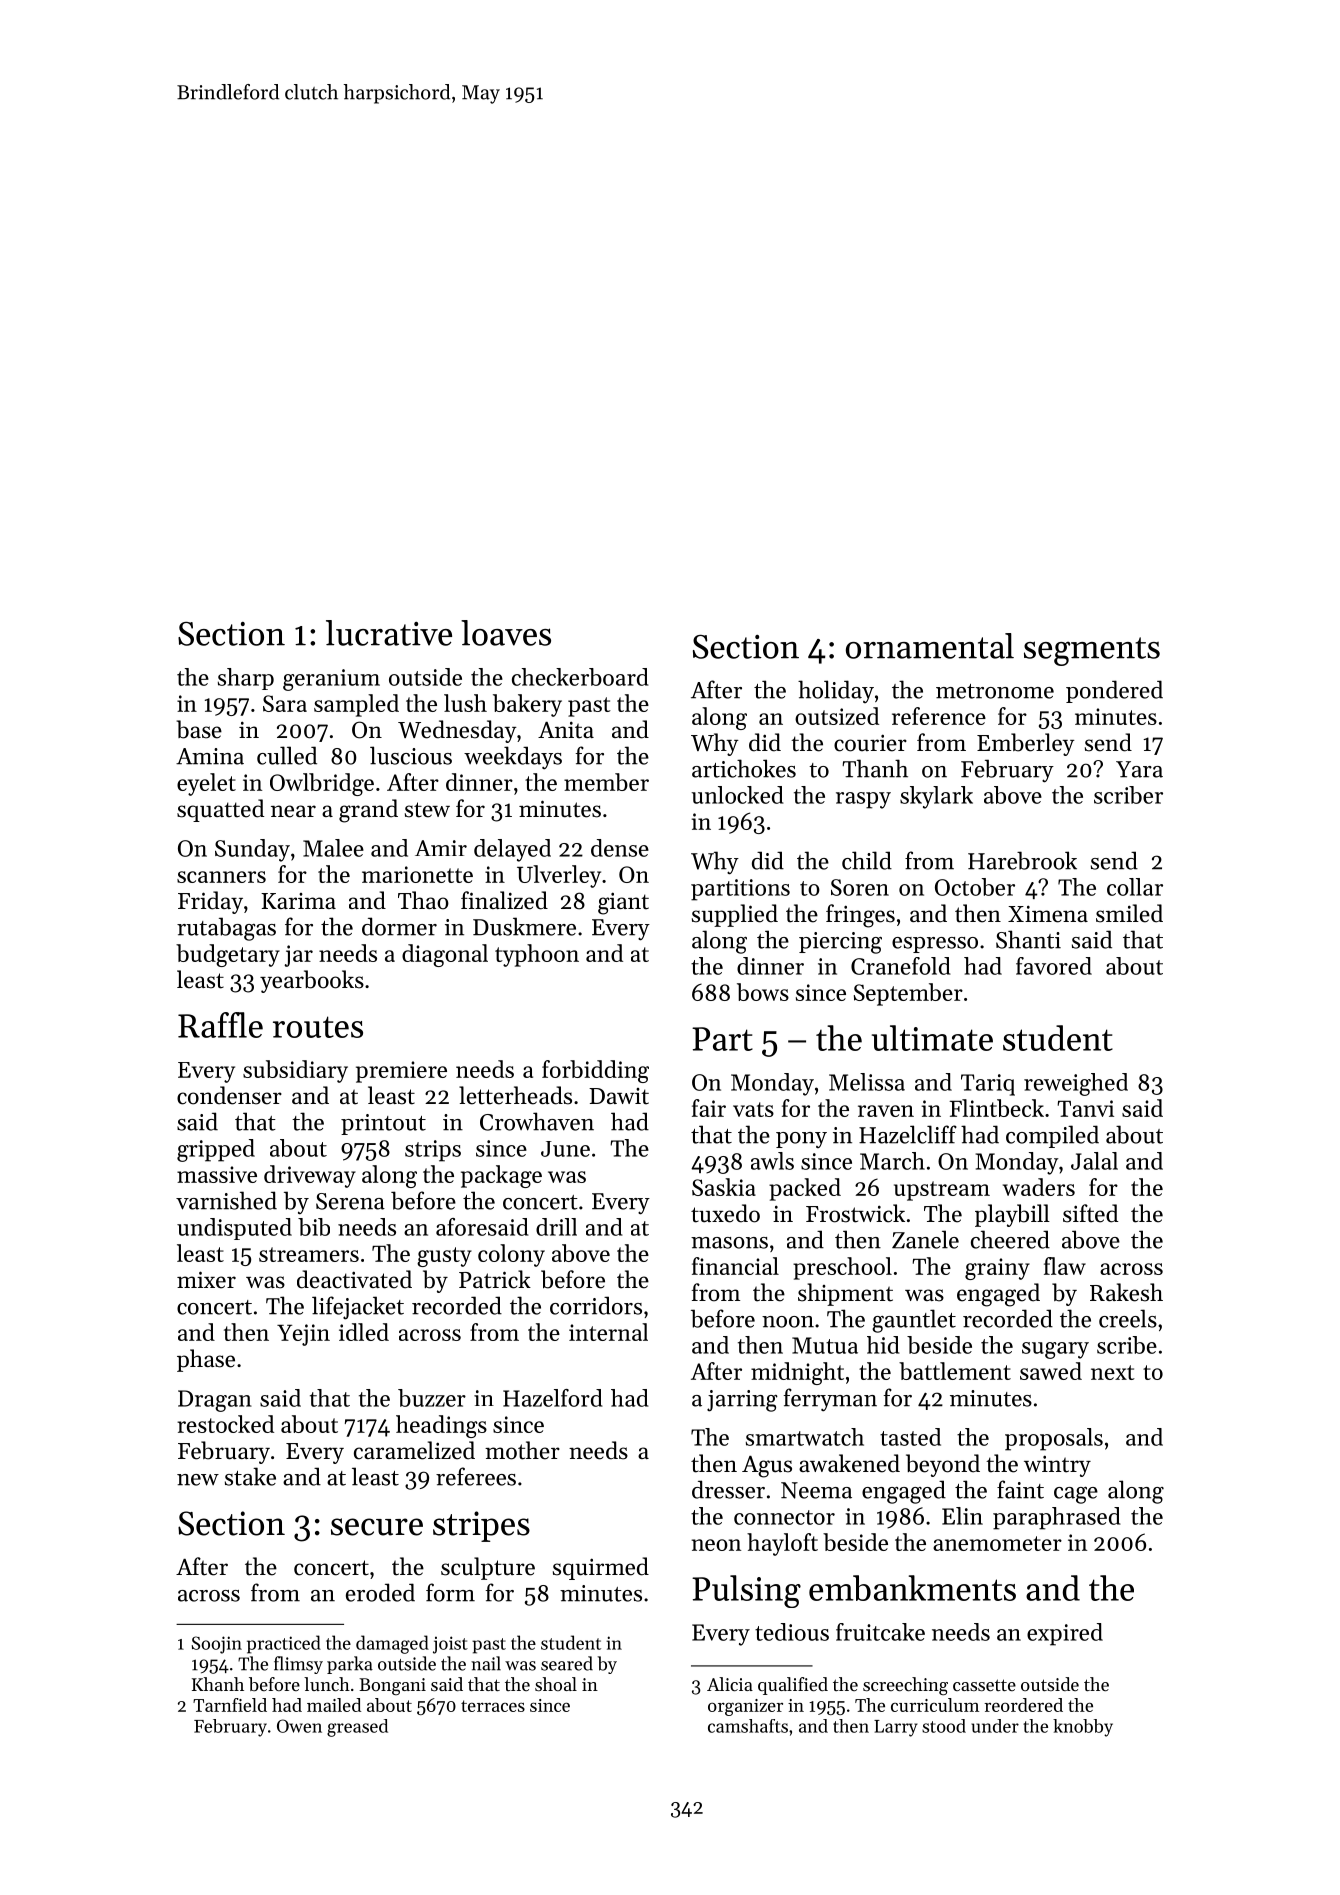  I want to click on ornamental, so click(930, 646).
